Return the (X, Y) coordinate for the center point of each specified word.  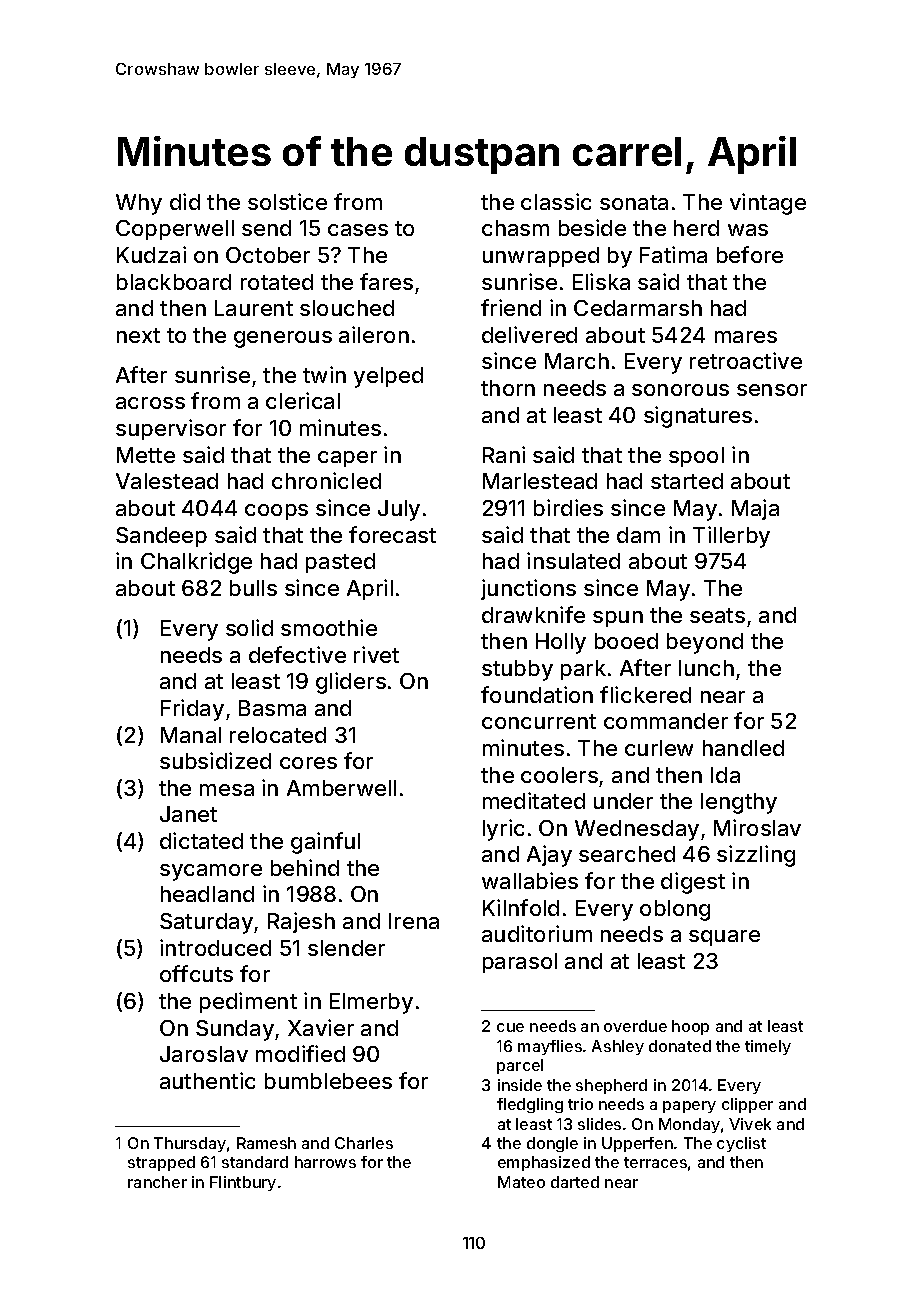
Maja (755, 509)
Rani (504, 454)
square (724, 938)
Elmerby (371, 1003)
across (150, 403)
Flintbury (243, 1183)
